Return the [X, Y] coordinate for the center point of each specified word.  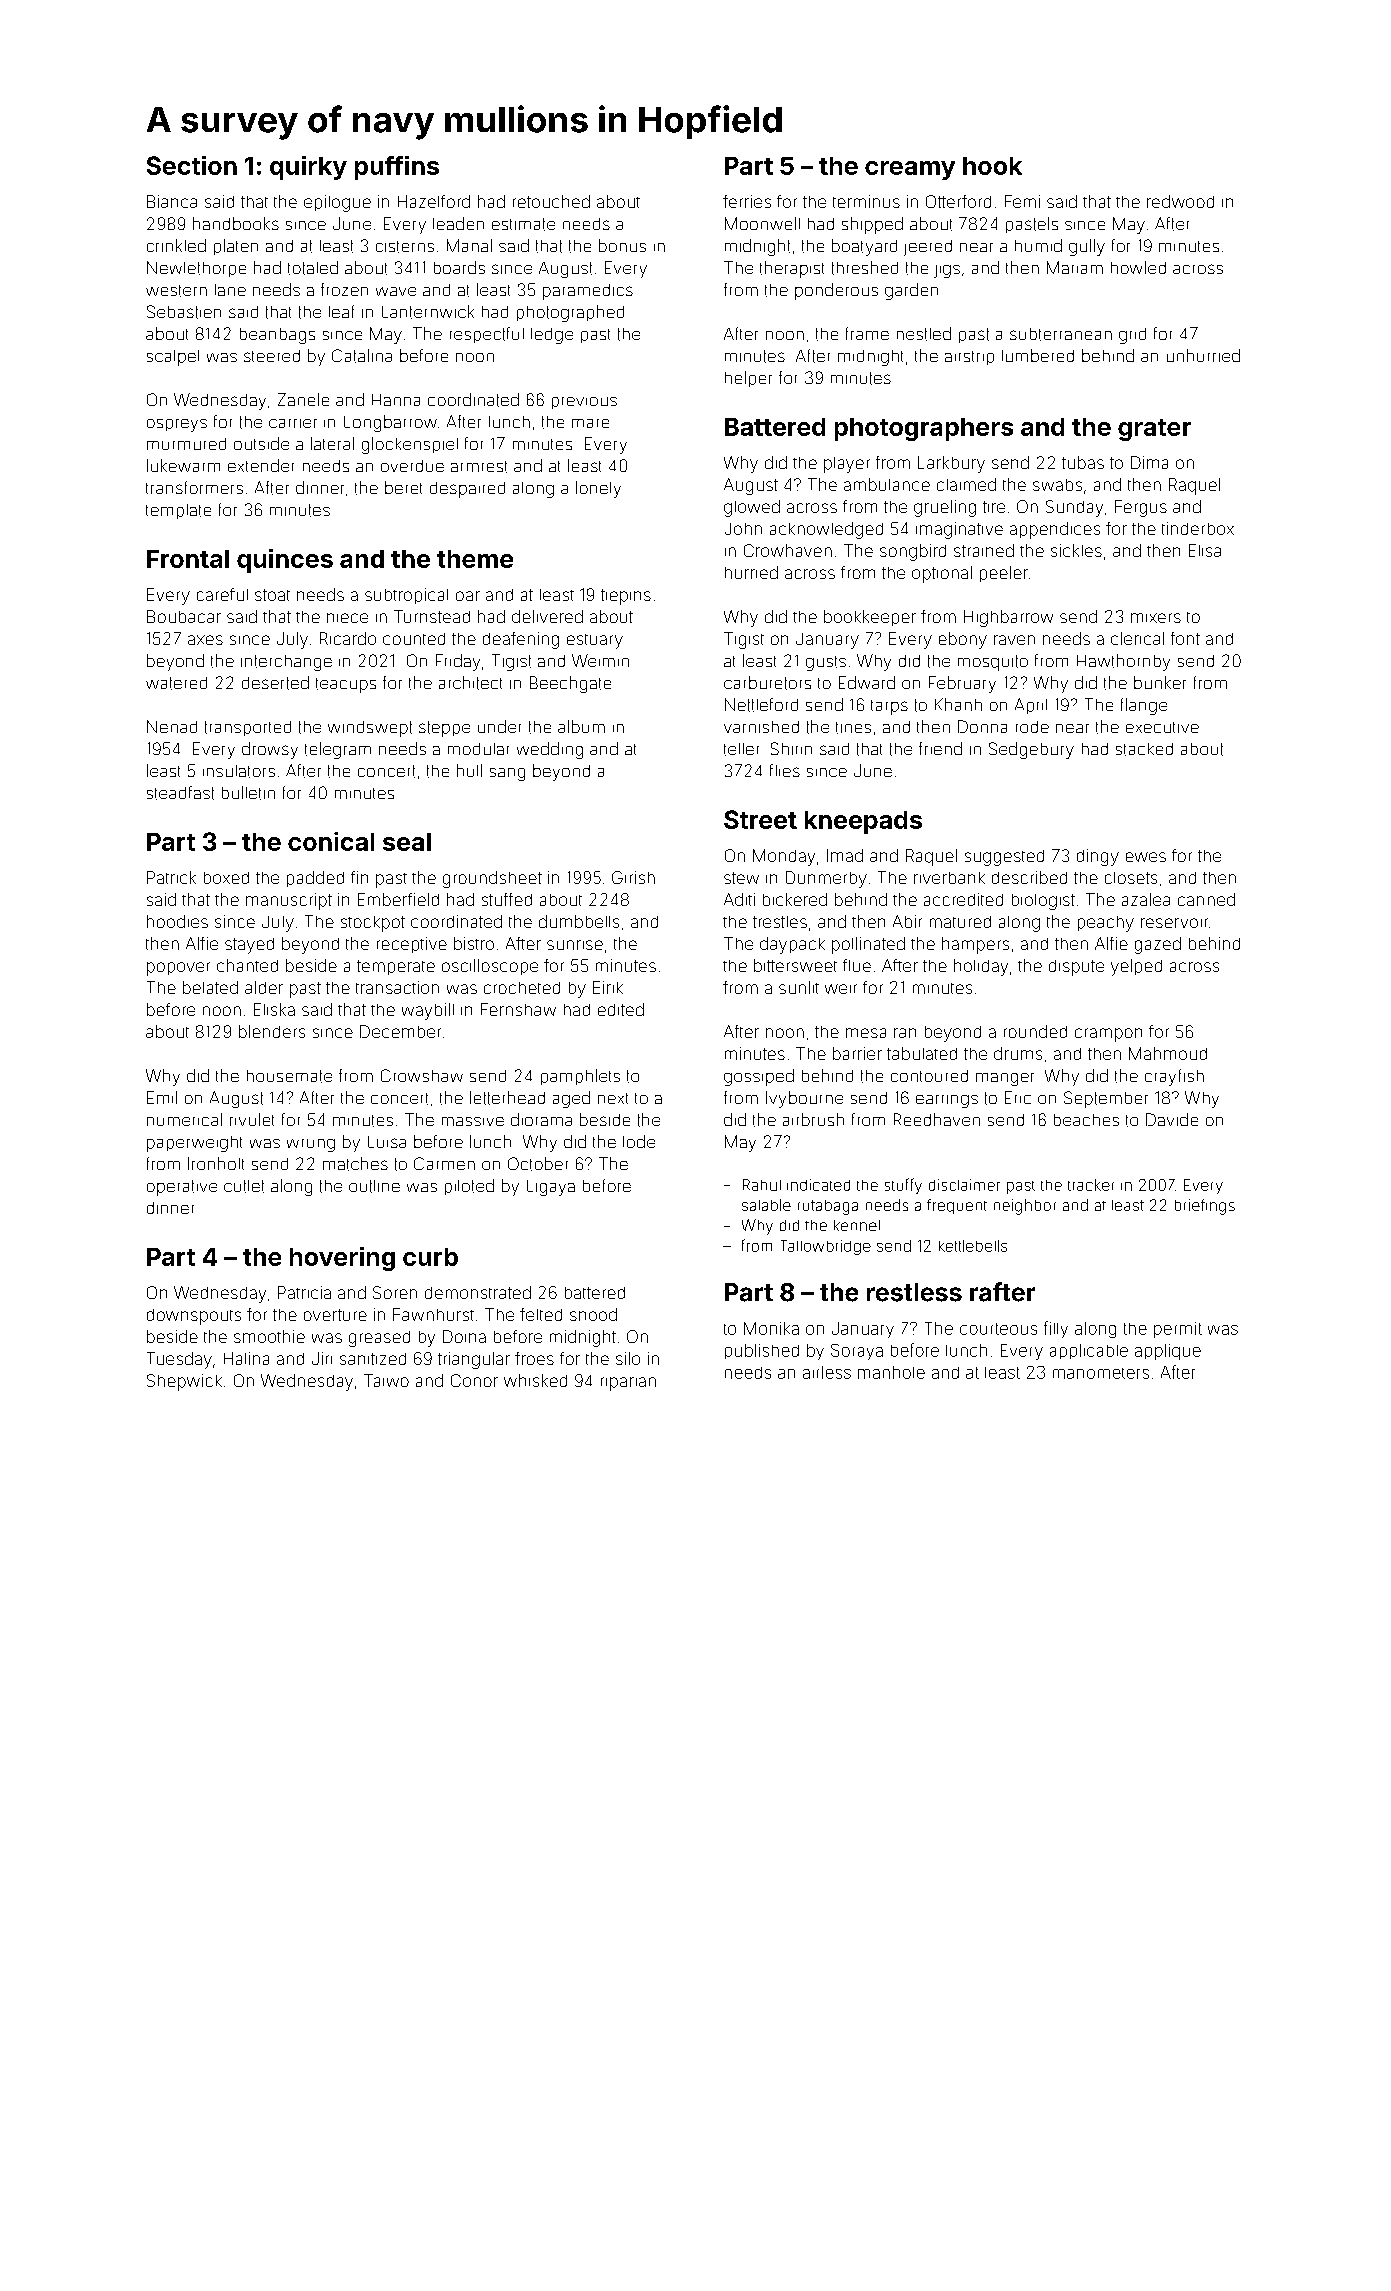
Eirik [608, 987]
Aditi [739, 899]
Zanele [303, 399]
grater [1154, 430]
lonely [598, 489]
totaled [313, 268]
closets [1131, 878]
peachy [1106, 924]
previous [584, 403]
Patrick [171, 877]
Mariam [1075, 267]
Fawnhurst [433, 1314]
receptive [412, 945]
